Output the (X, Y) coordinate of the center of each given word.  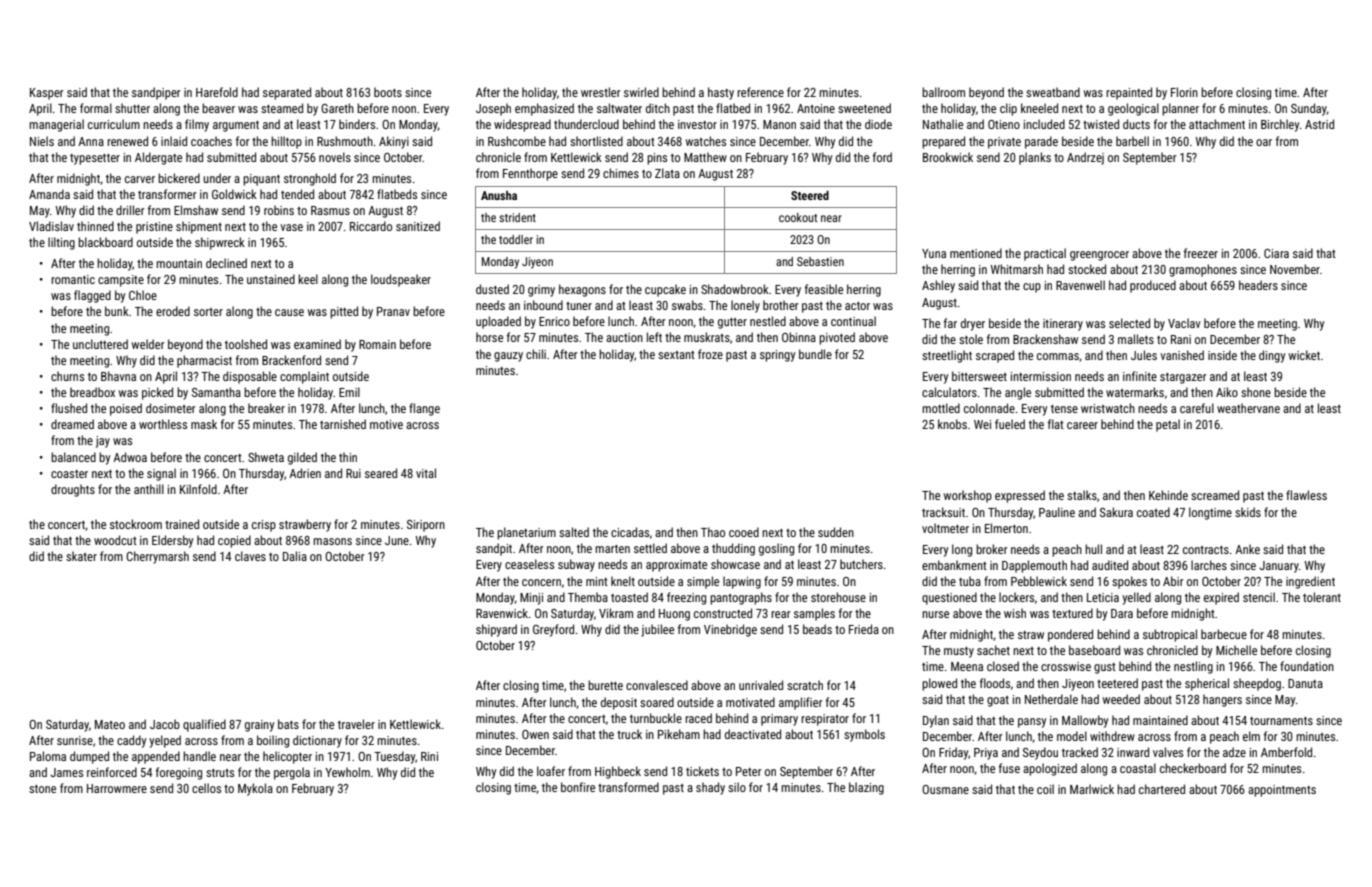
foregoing (179, 773)
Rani (1181, 339)
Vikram (616, 613)
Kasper (47, 94)
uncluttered (100, 344)
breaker (266, 408)
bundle (815, 354)
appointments (1282, 791)
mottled (941, 408)
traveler (356, 724)
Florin (1184, 92)
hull (1093, 549)
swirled (641, 92)
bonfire (578, 787)
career (1082, 425)
